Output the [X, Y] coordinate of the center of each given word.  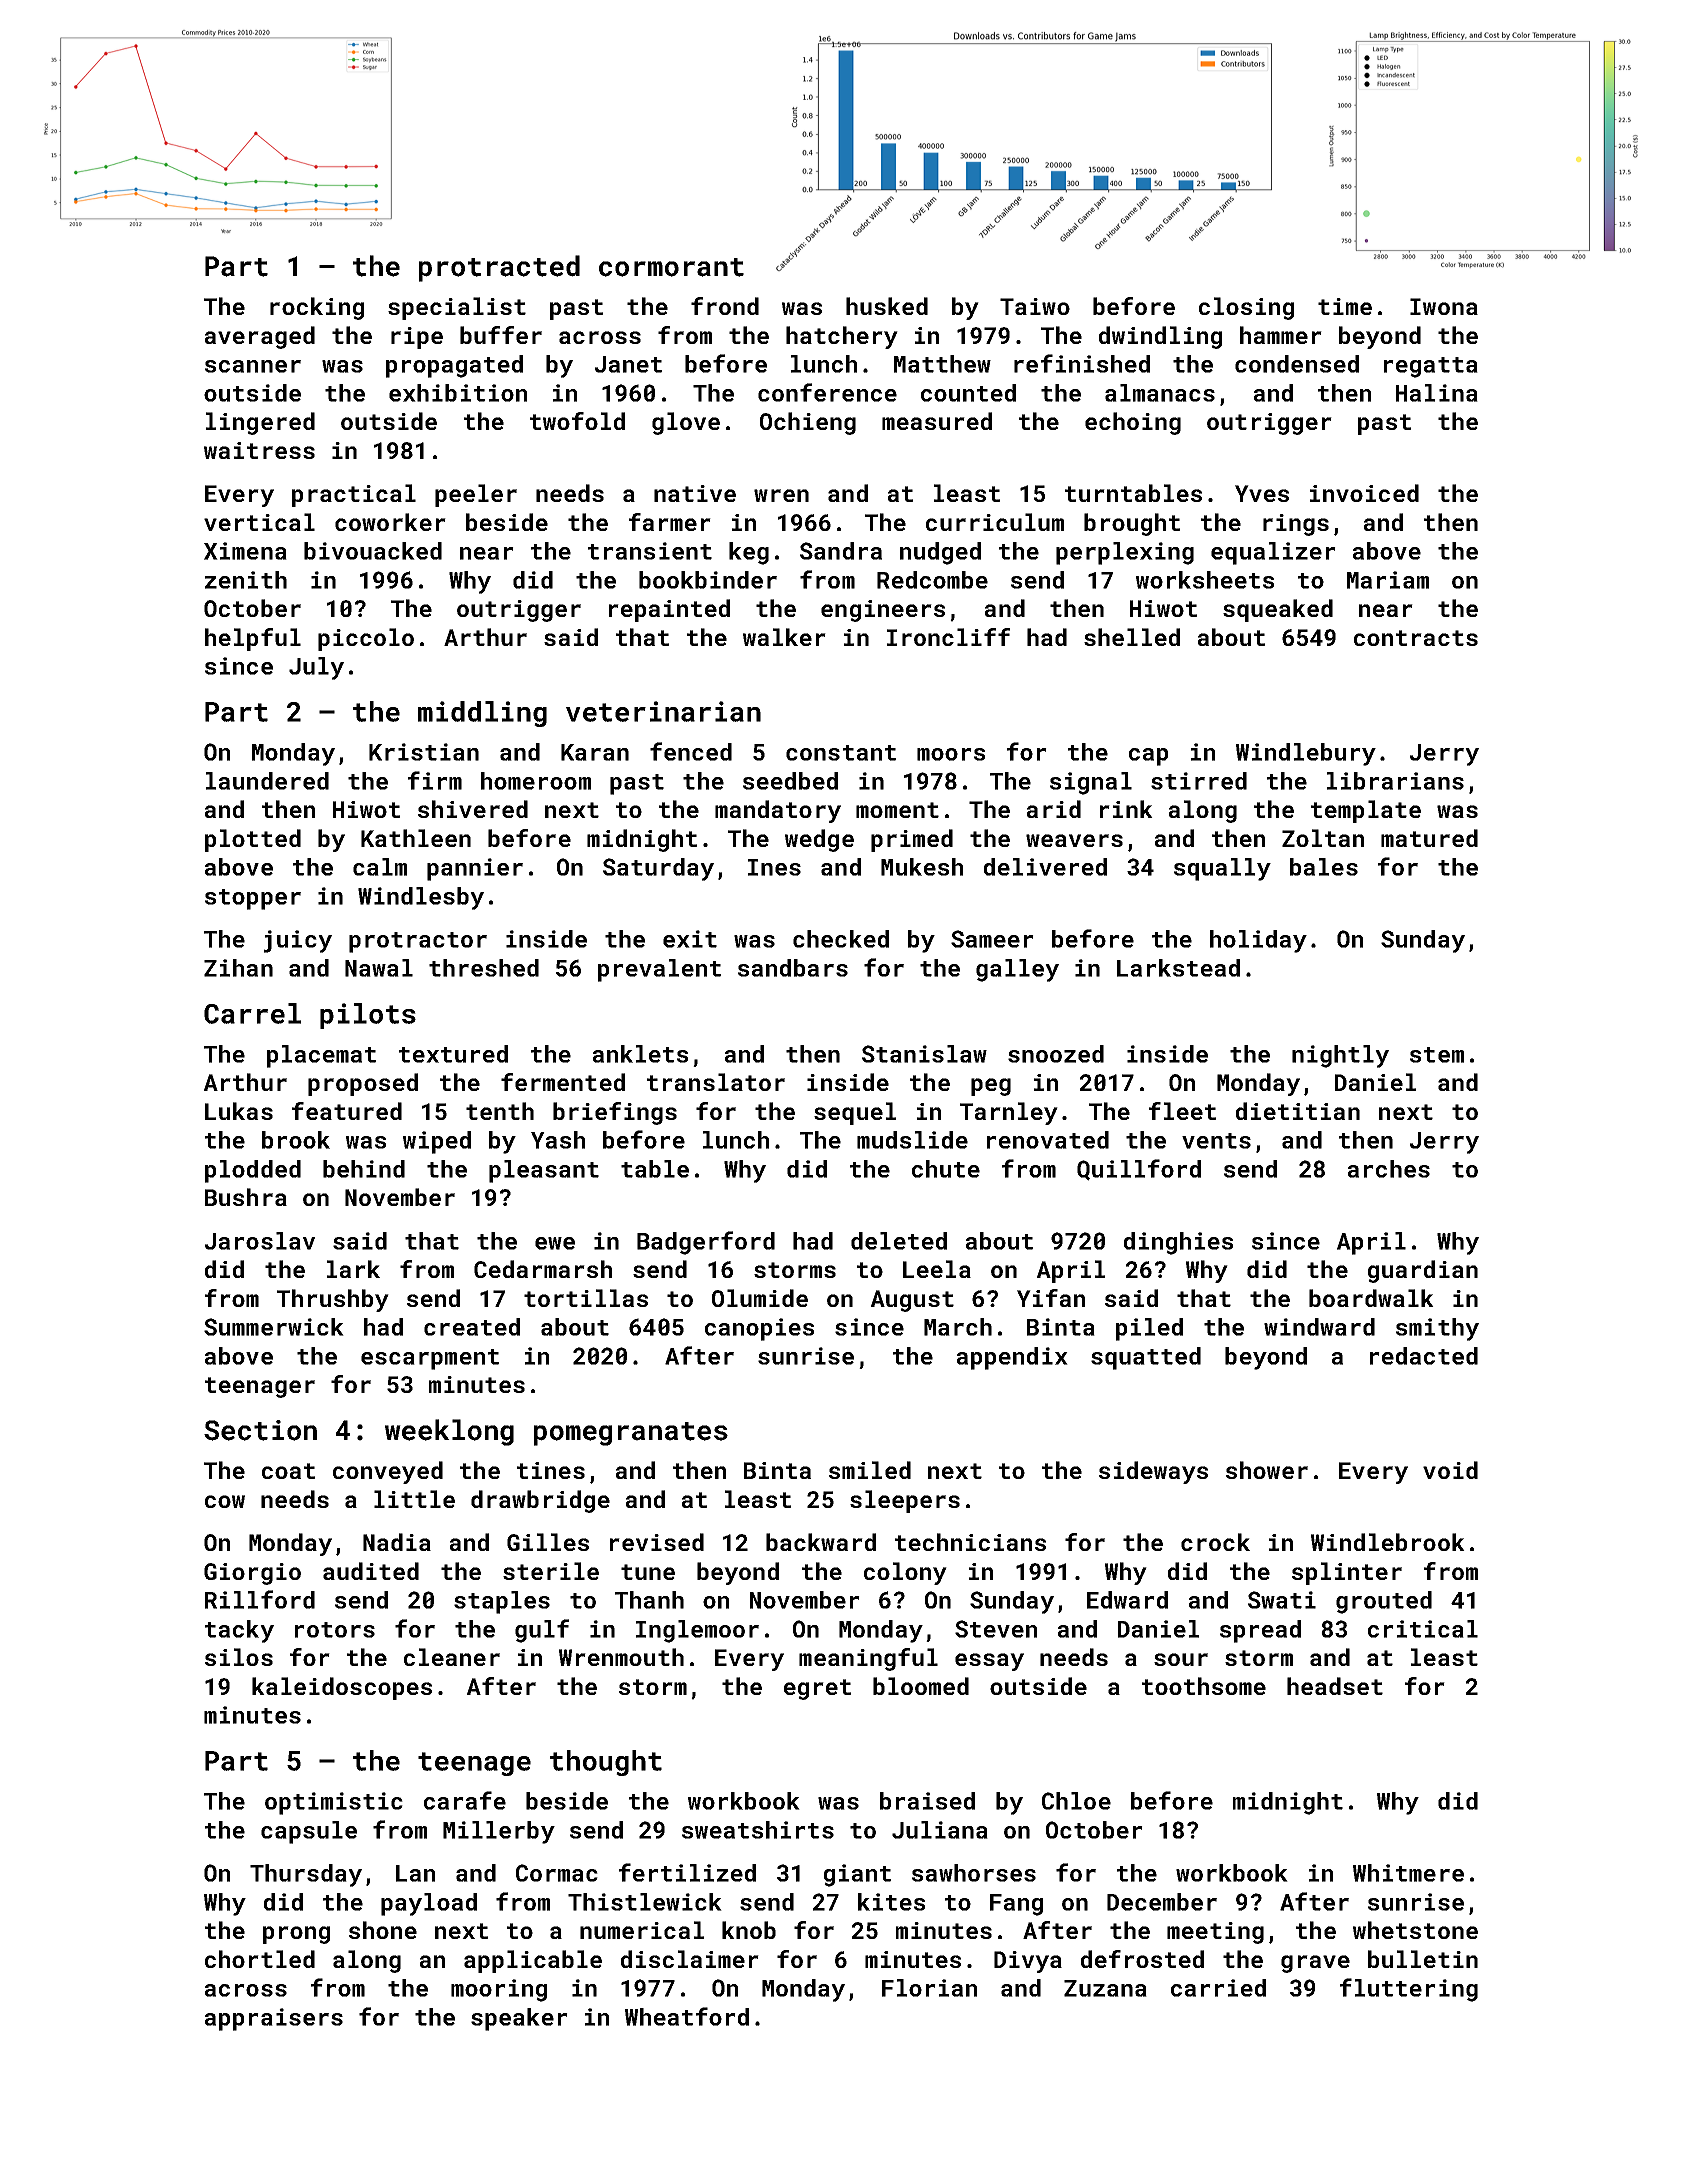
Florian [929, 1988]
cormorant [671, 267]
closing [1246, 308]
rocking [317, 308]
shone [383, 1930]
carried [1218, 1988]
